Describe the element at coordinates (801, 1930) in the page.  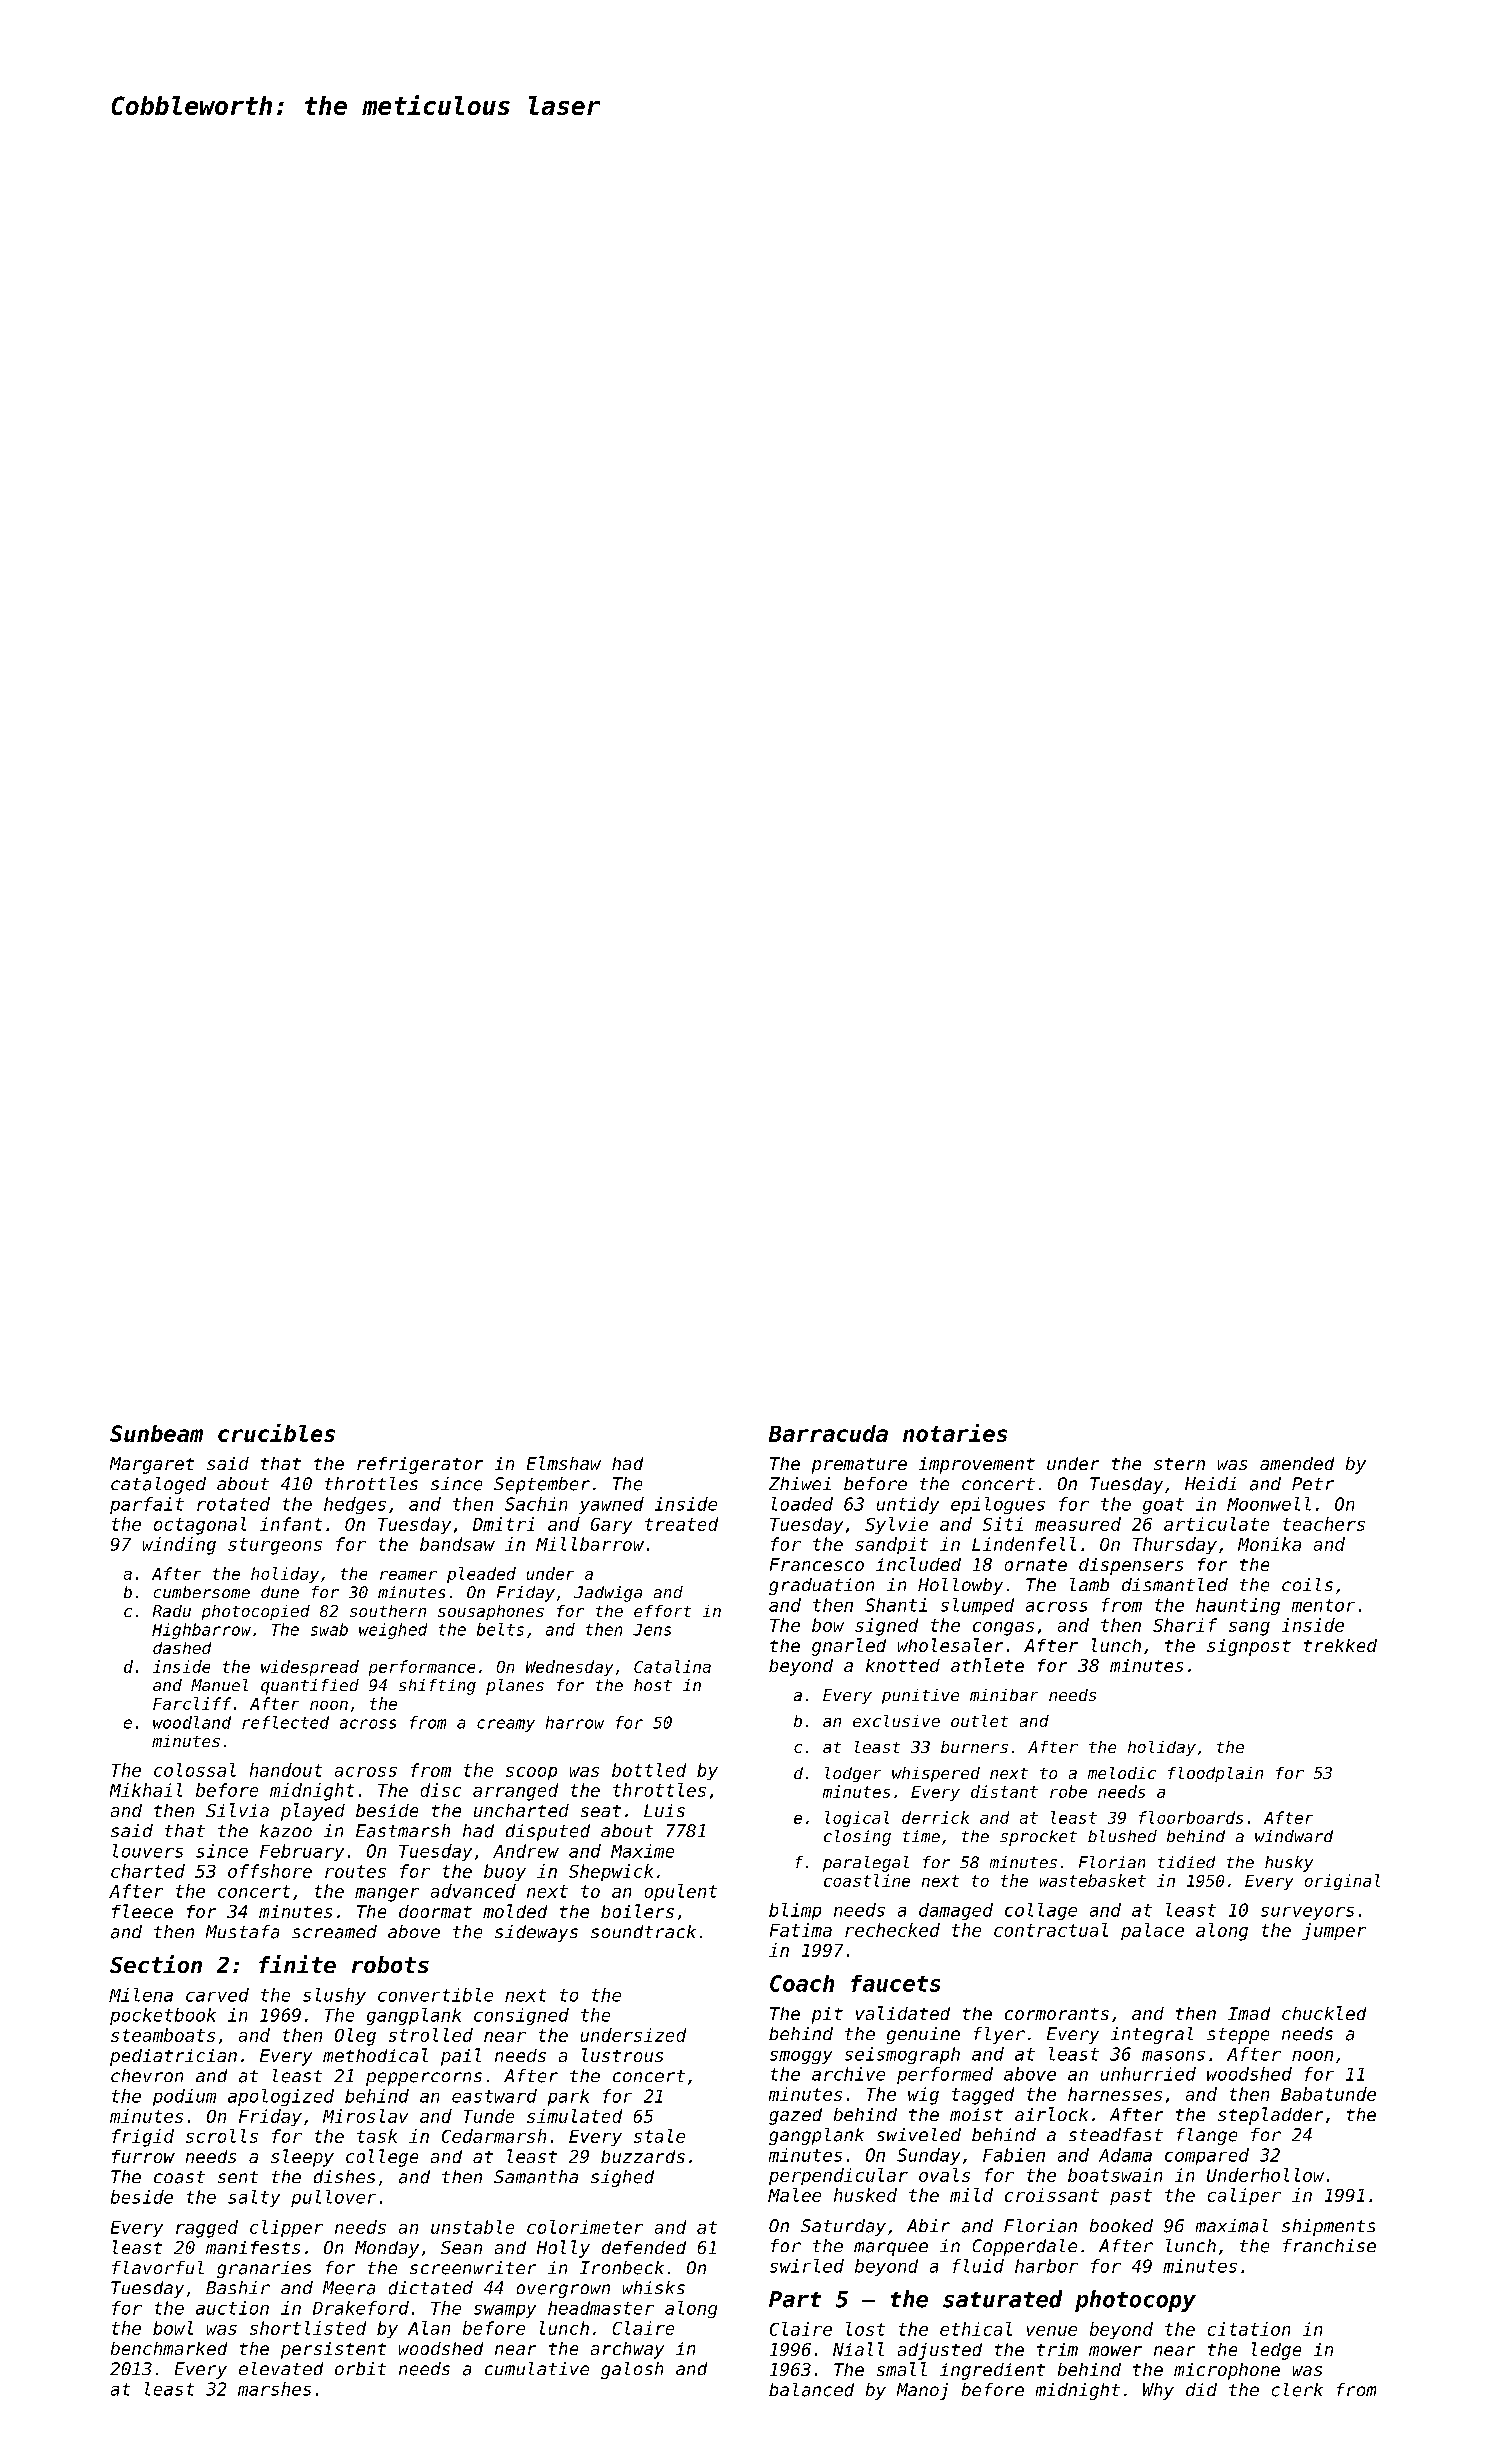
I see `Fatima` at that location.
